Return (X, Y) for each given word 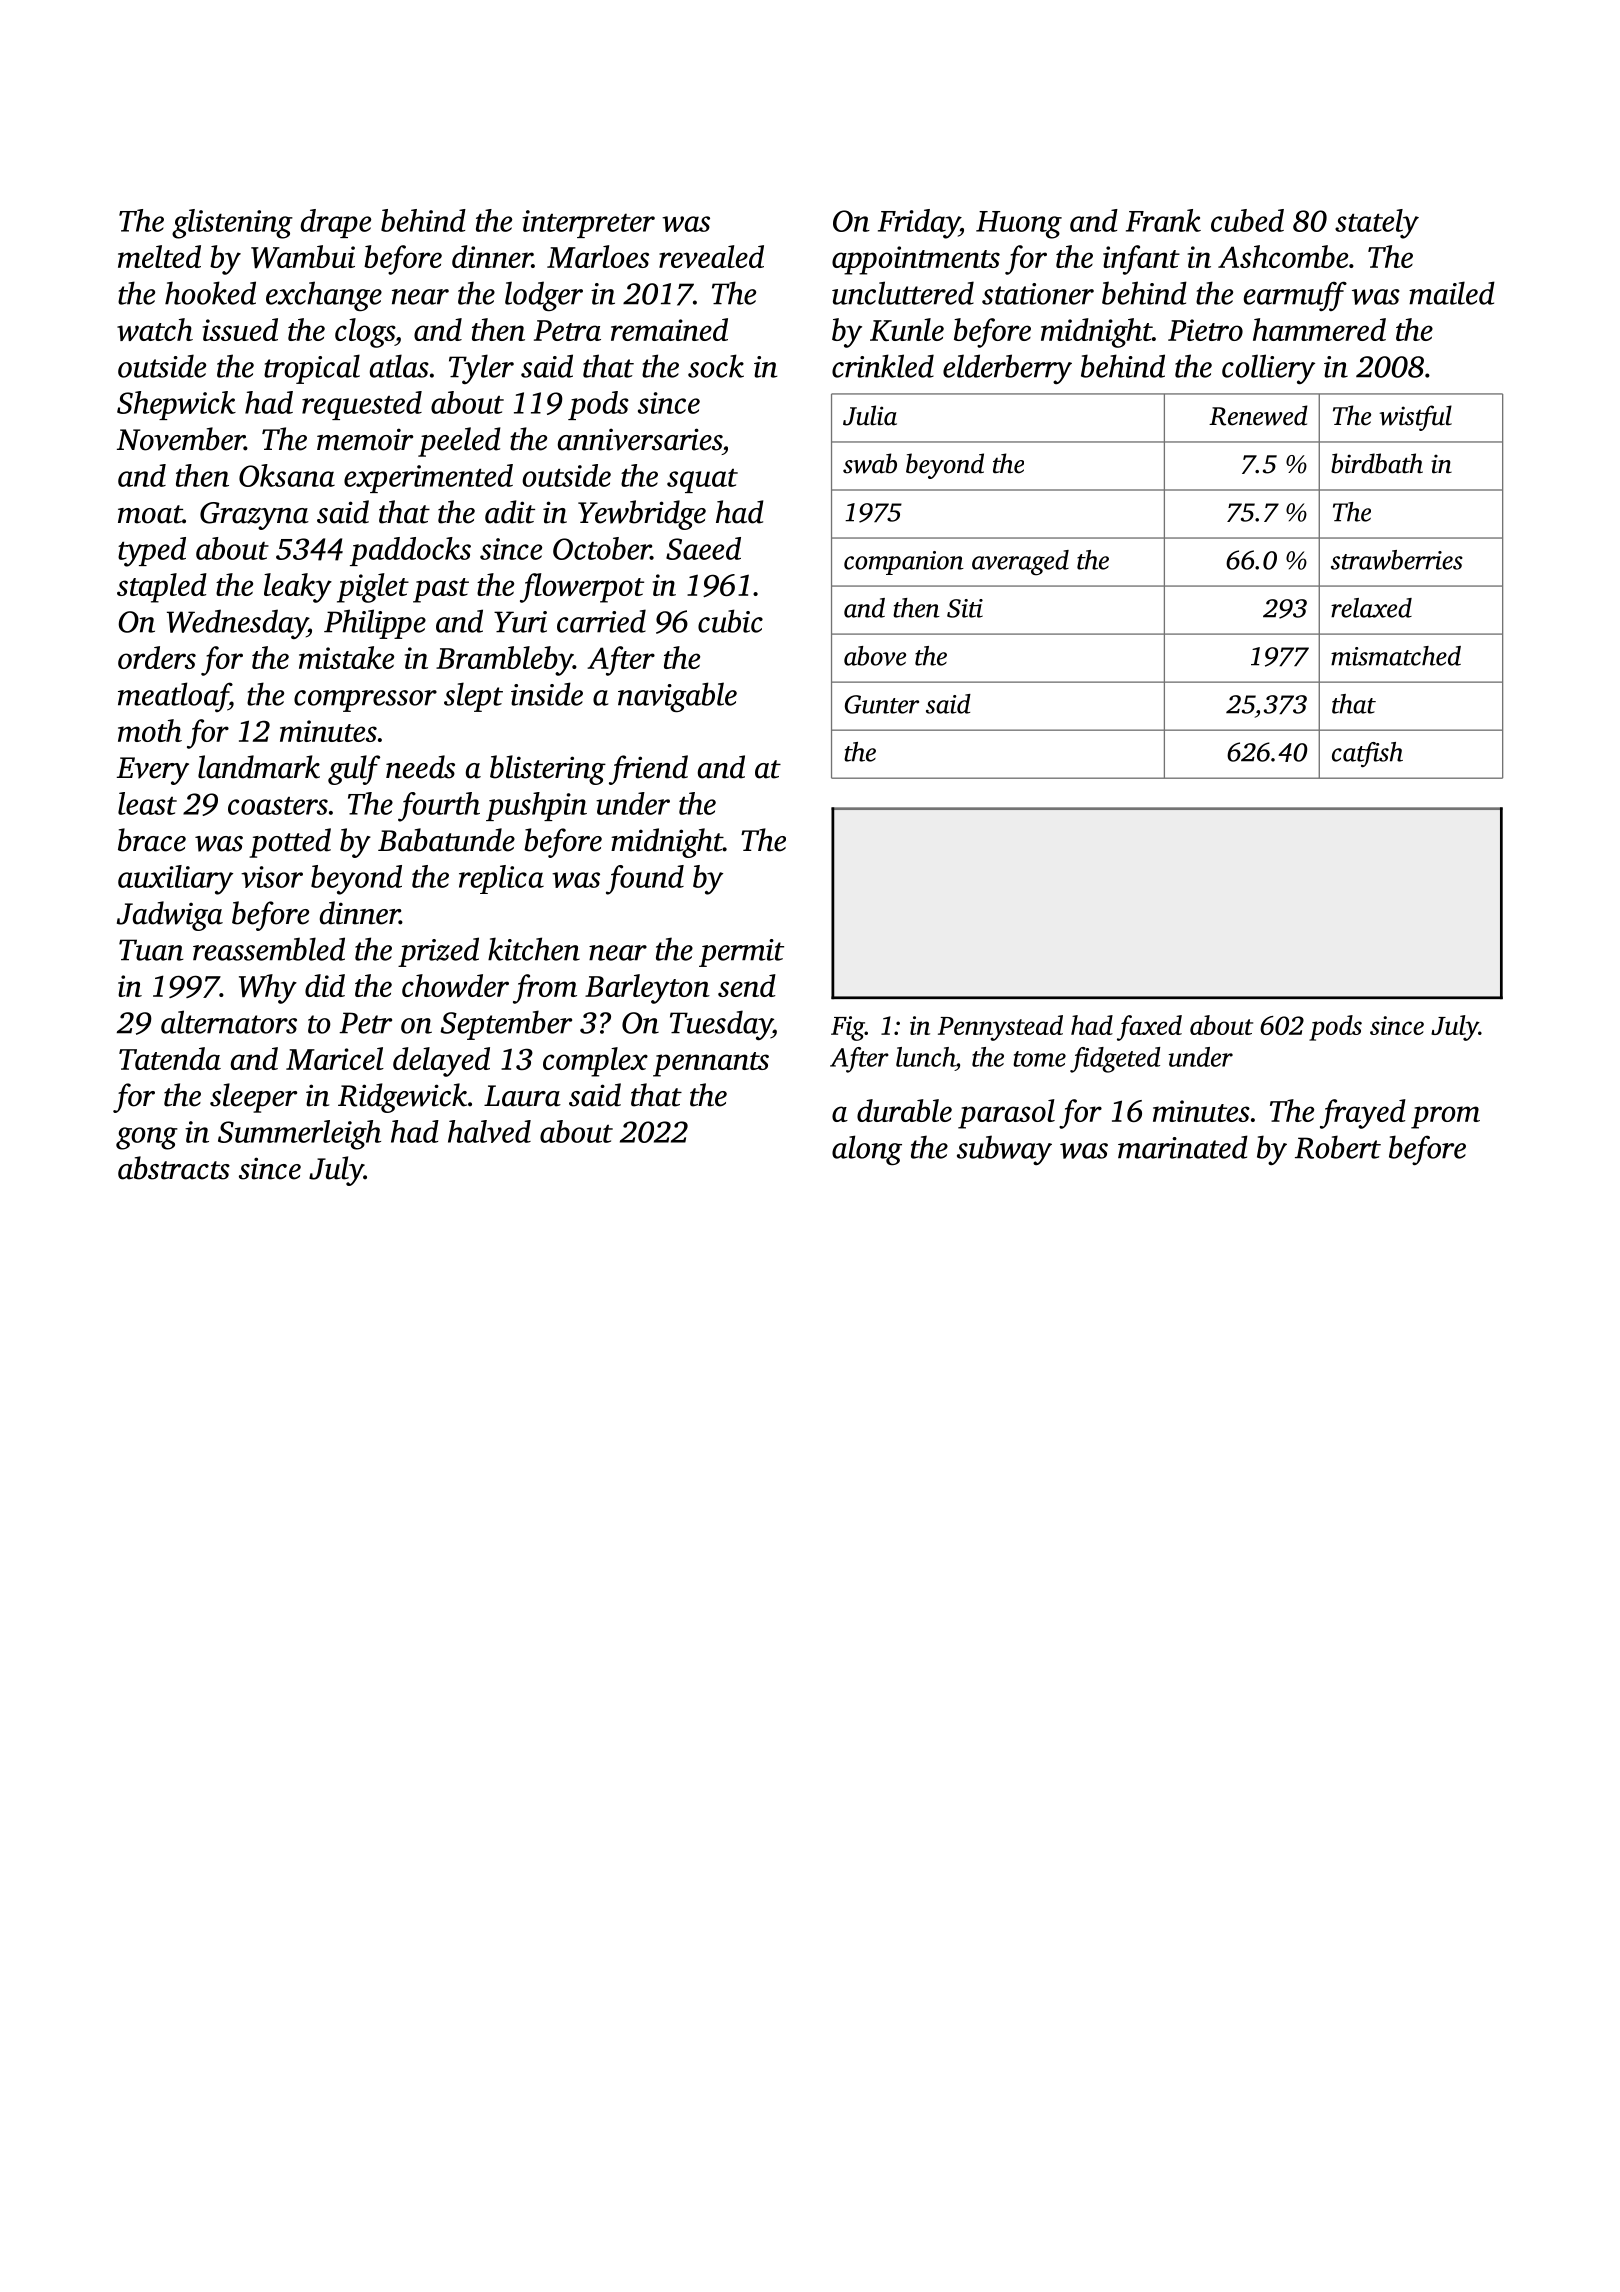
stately (1377, 224)
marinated (1183, 1147)
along (867, 1150)
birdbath (1377, 463)
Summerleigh (299, 1135)
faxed (1149, 1028)
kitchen (534, 949)
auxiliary (175, 880)
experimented (428, 478)
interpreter (588, 224)
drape (336, 223)
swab (870, 463)
